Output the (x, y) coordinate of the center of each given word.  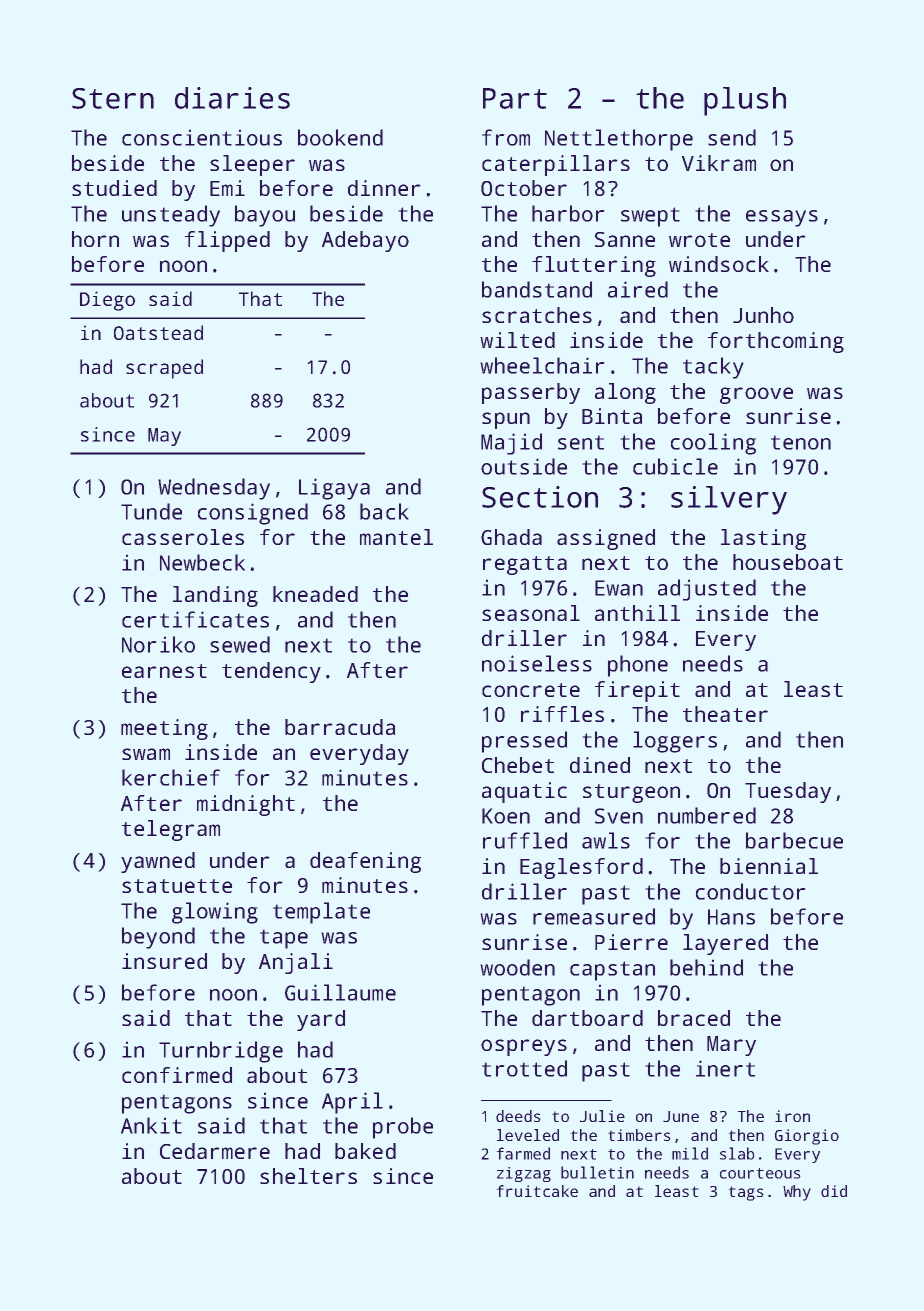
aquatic (524, 792)
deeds (518, 1116)
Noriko (158, 644)
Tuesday (788, 792)
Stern (113, 98)
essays (782, 218)
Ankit (151, 1125)
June (681, 1116)
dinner (384, 188)
